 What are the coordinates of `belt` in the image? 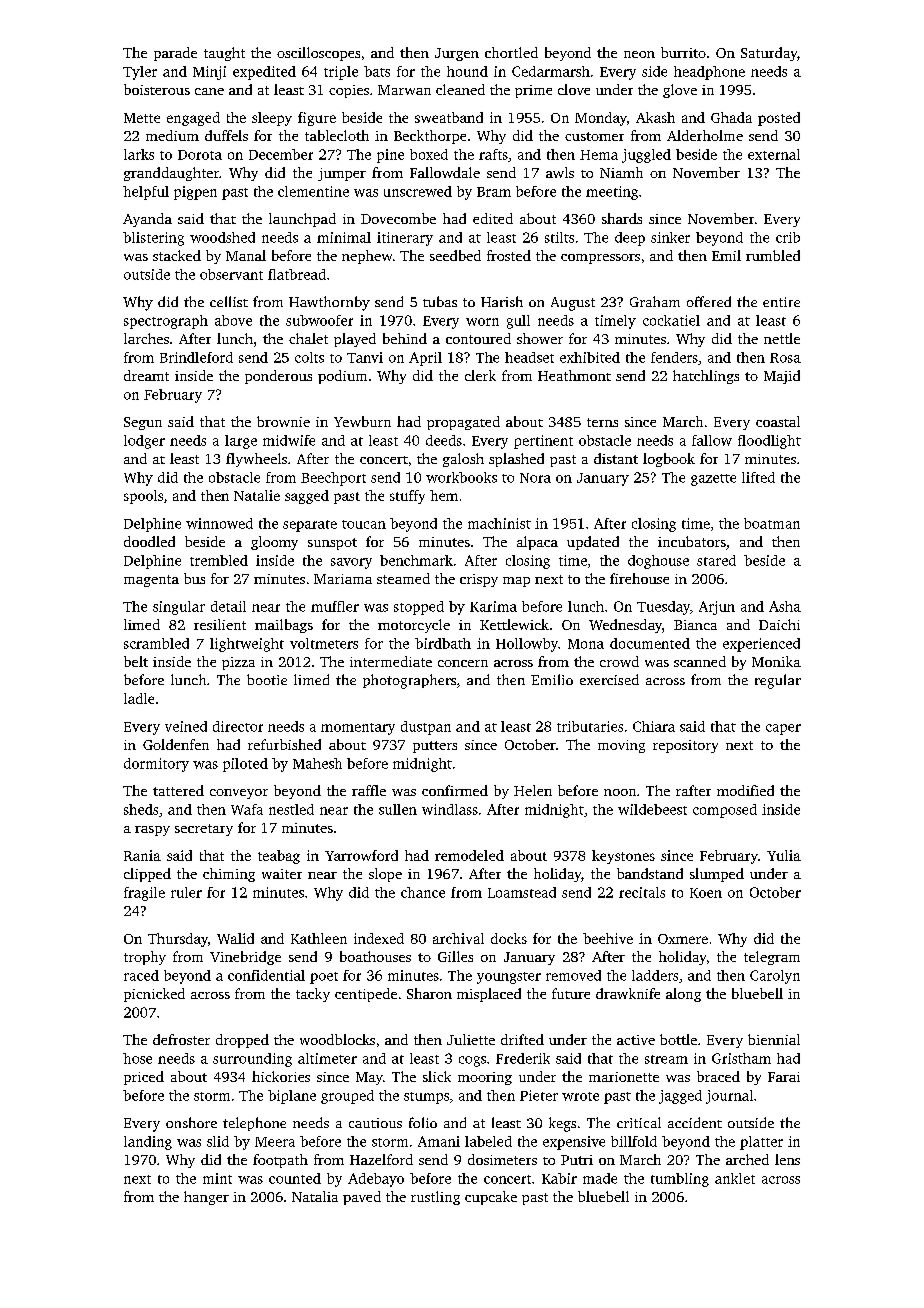 It's located at (136, 661).
